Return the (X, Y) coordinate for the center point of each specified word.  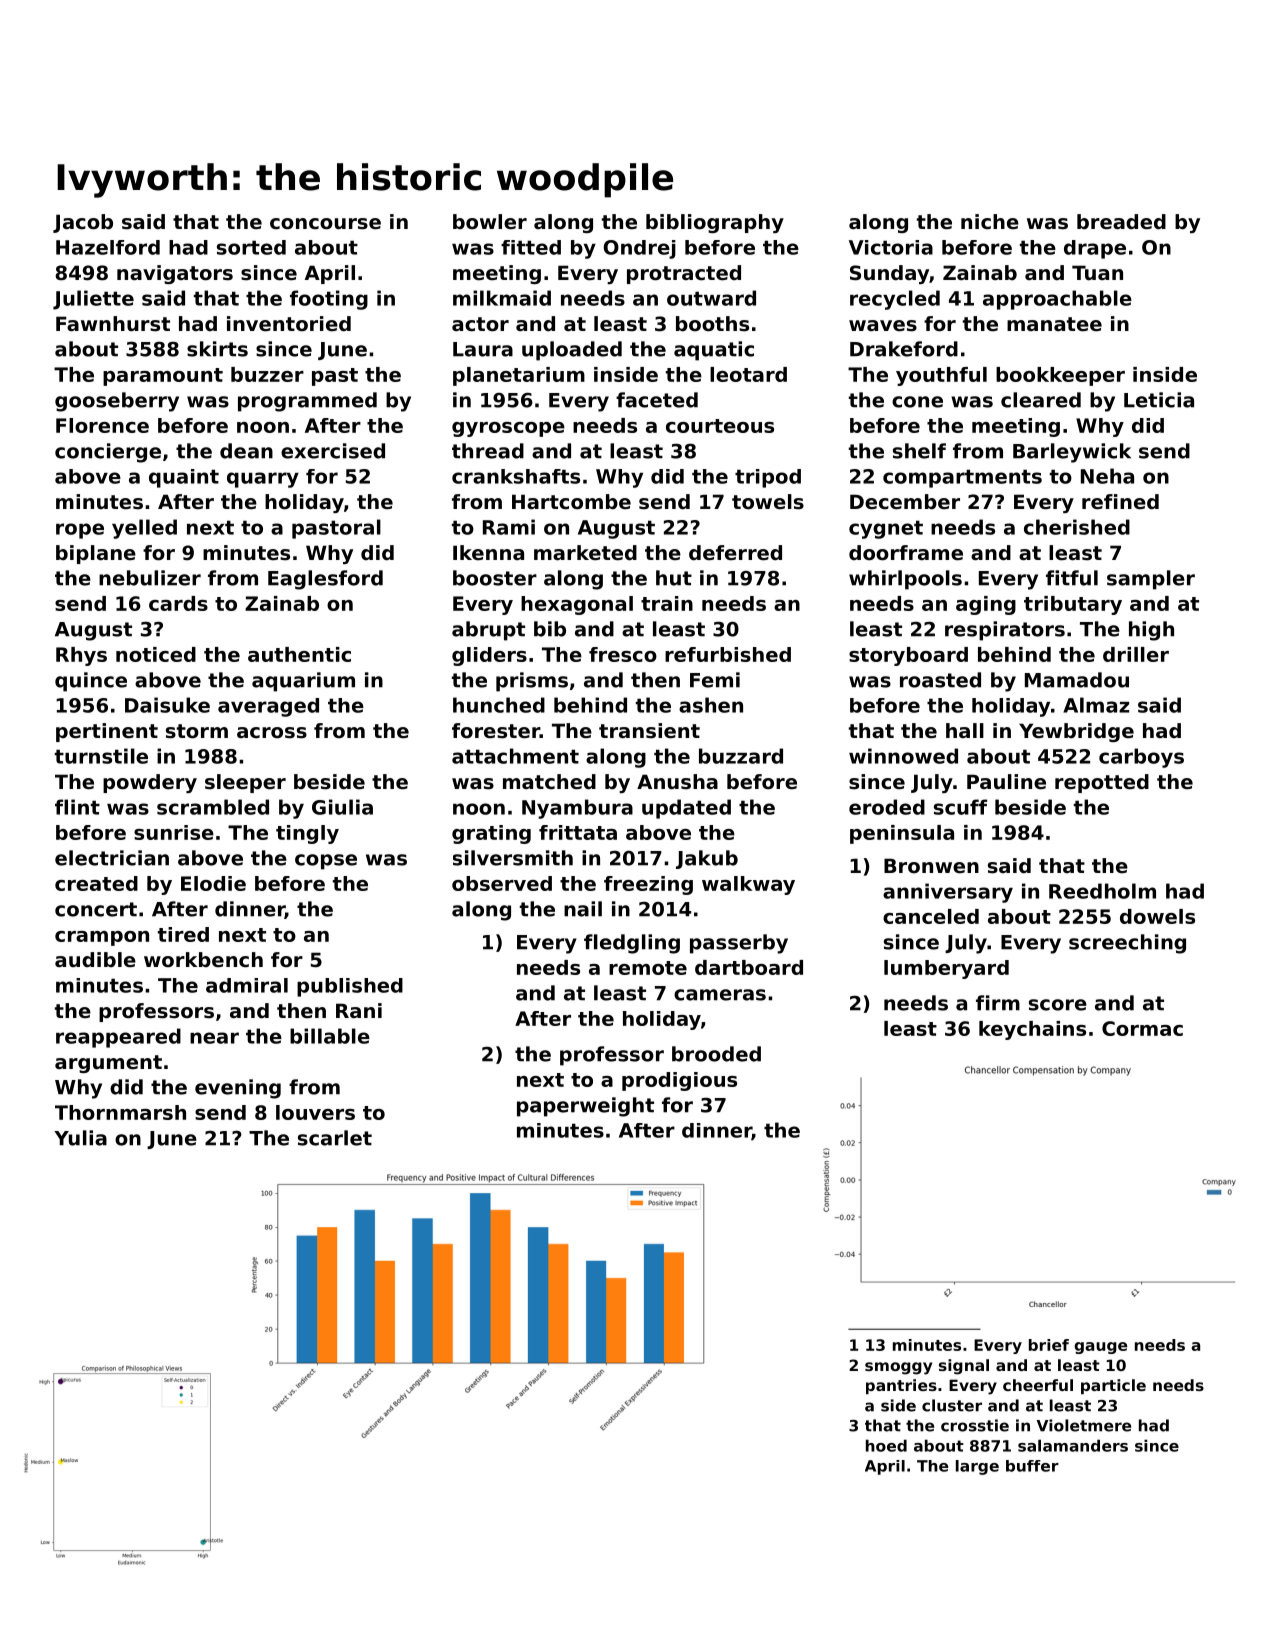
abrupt (488, 631)
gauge (1100, 1348)
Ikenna (488, 553)
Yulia (80, 1138)
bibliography (715, 223)
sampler (1151, 580)
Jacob (83, 223)
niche (990, 222)
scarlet (335, 1138)
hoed (886, 1445)
